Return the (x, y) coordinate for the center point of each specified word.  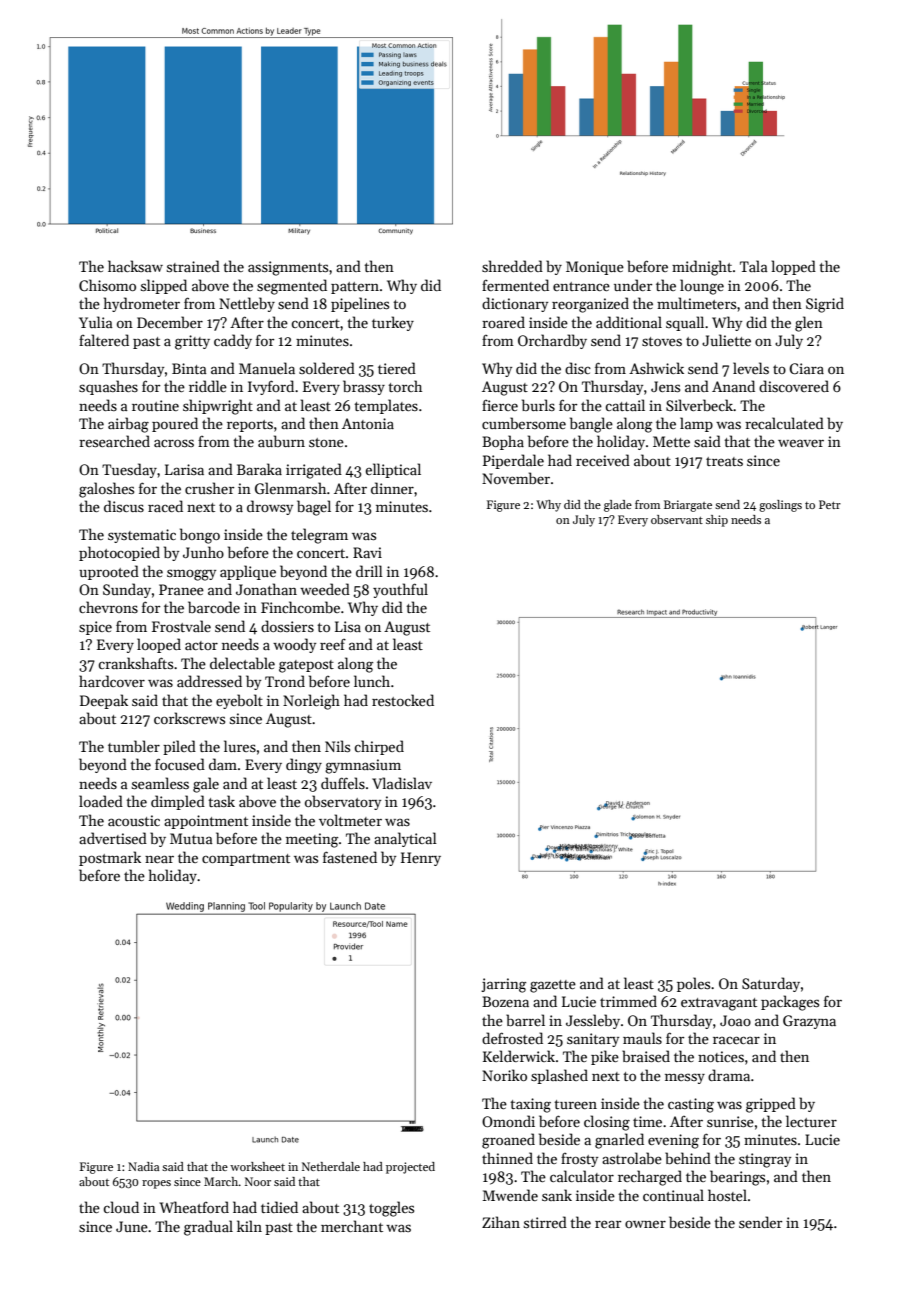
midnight (702, 268)
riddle (208, 386)
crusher (209, 488)
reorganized (590, 305)
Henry (421, 859)
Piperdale (513, 461)
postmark (110, 858)
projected (410, 1168)
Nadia (143, 1166)
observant (677, 519)
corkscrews (189, 718)
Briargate (688, 506)
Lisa (348, 626)
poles (693, 984)
